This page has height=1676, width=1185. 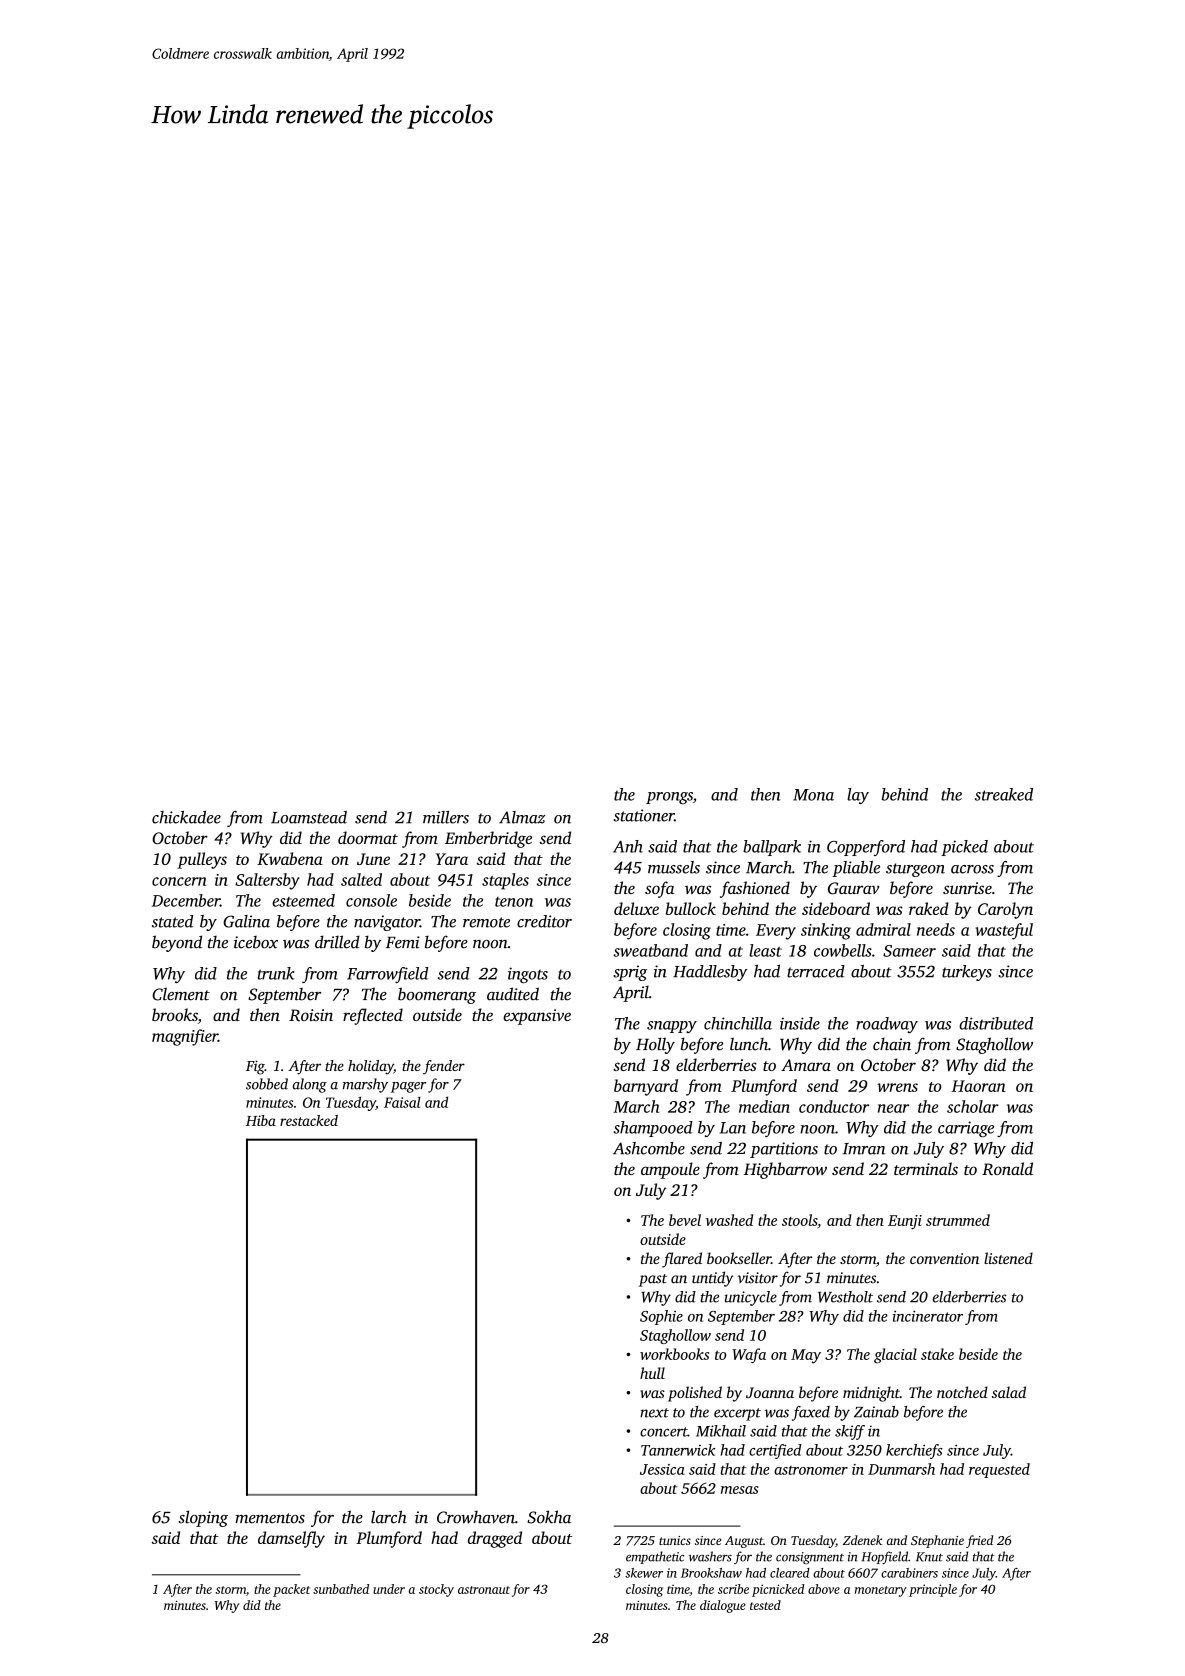 What do you see at coordinates (897, 1087) in the page?
I see `wrens` at bounding box center [897, 1087].
